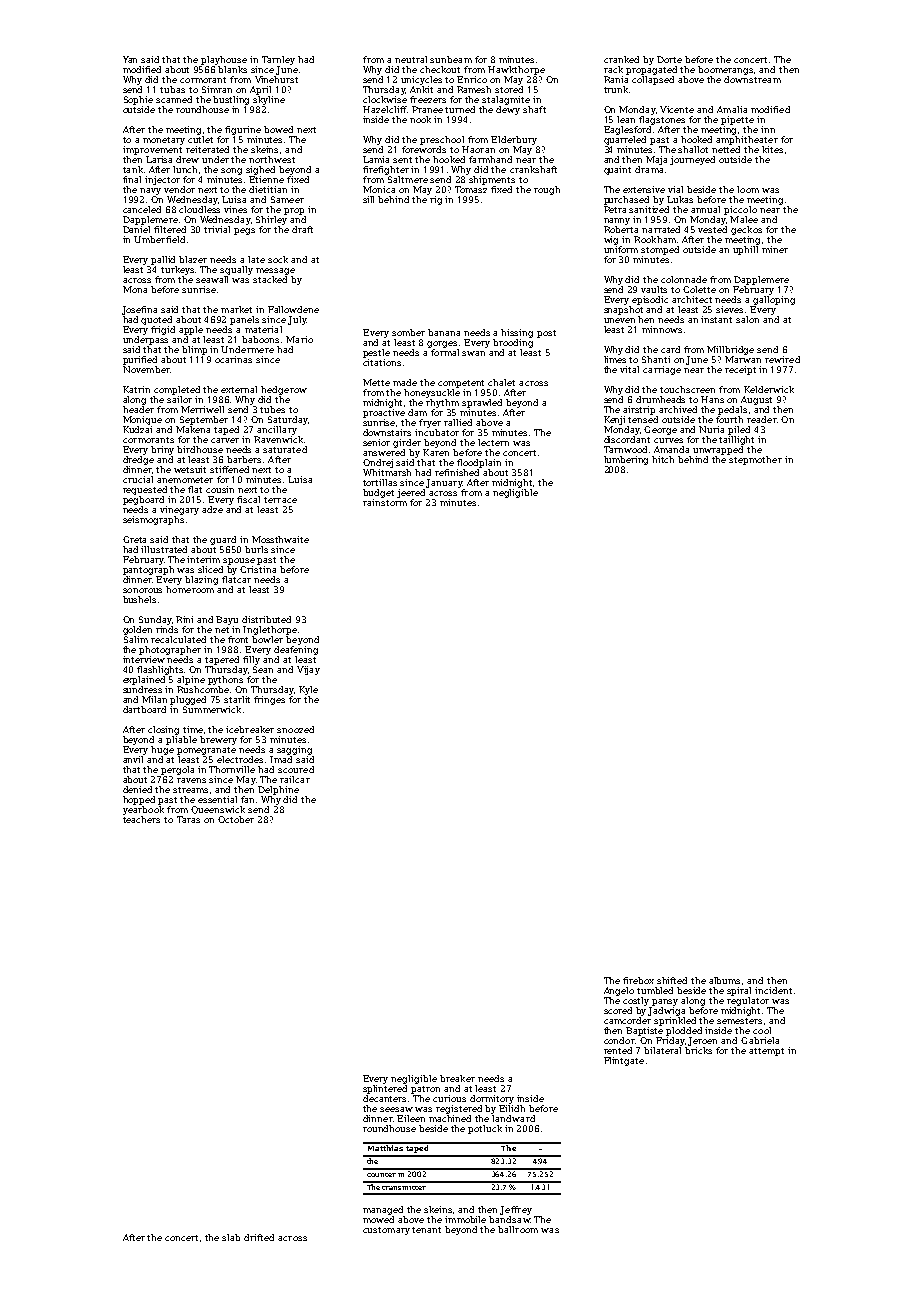  I want to click on hitch, so click(663, 459).
